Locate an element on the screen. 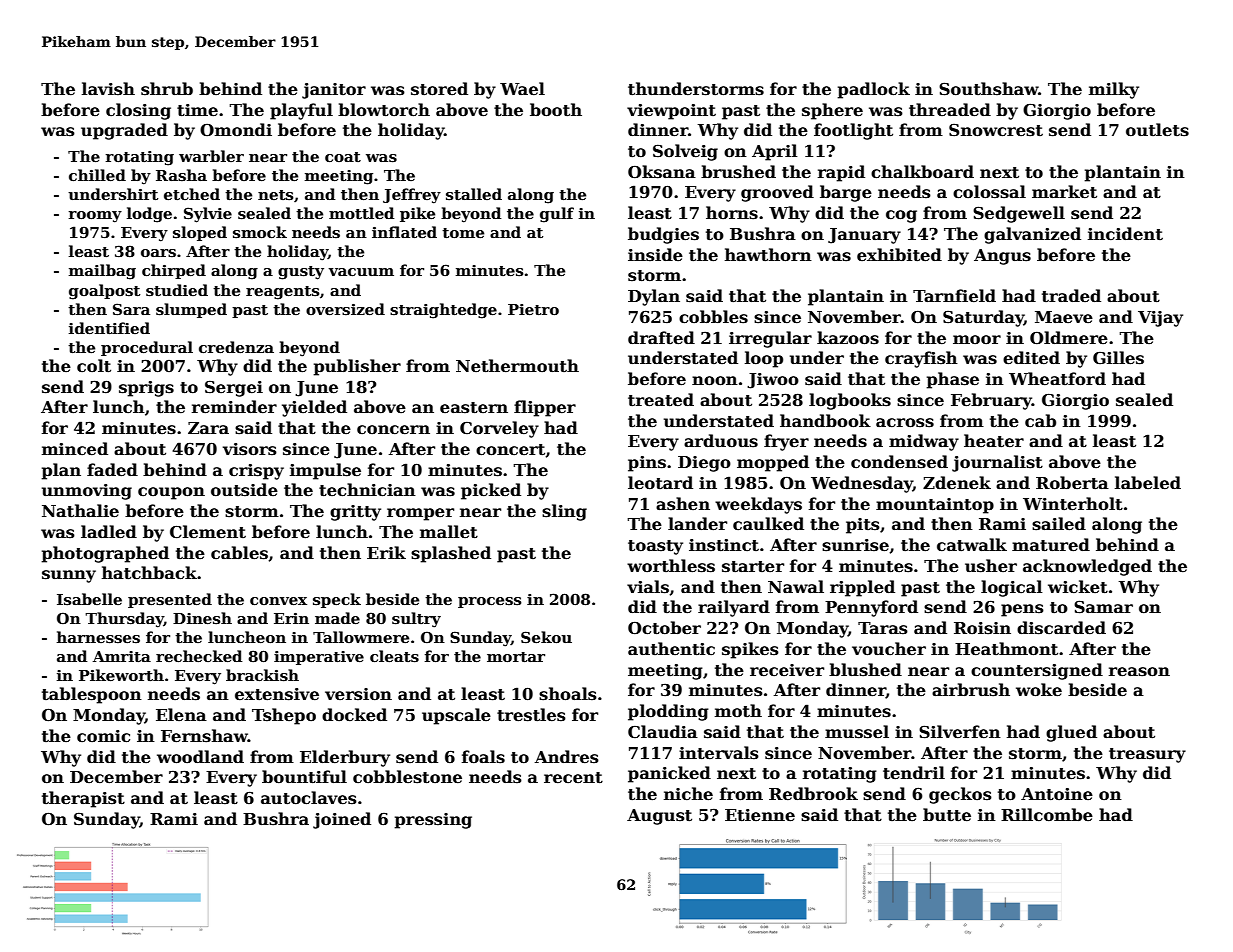 This screenshot has width=1233, height=952. traded is located at coordinates (1071, 296).
